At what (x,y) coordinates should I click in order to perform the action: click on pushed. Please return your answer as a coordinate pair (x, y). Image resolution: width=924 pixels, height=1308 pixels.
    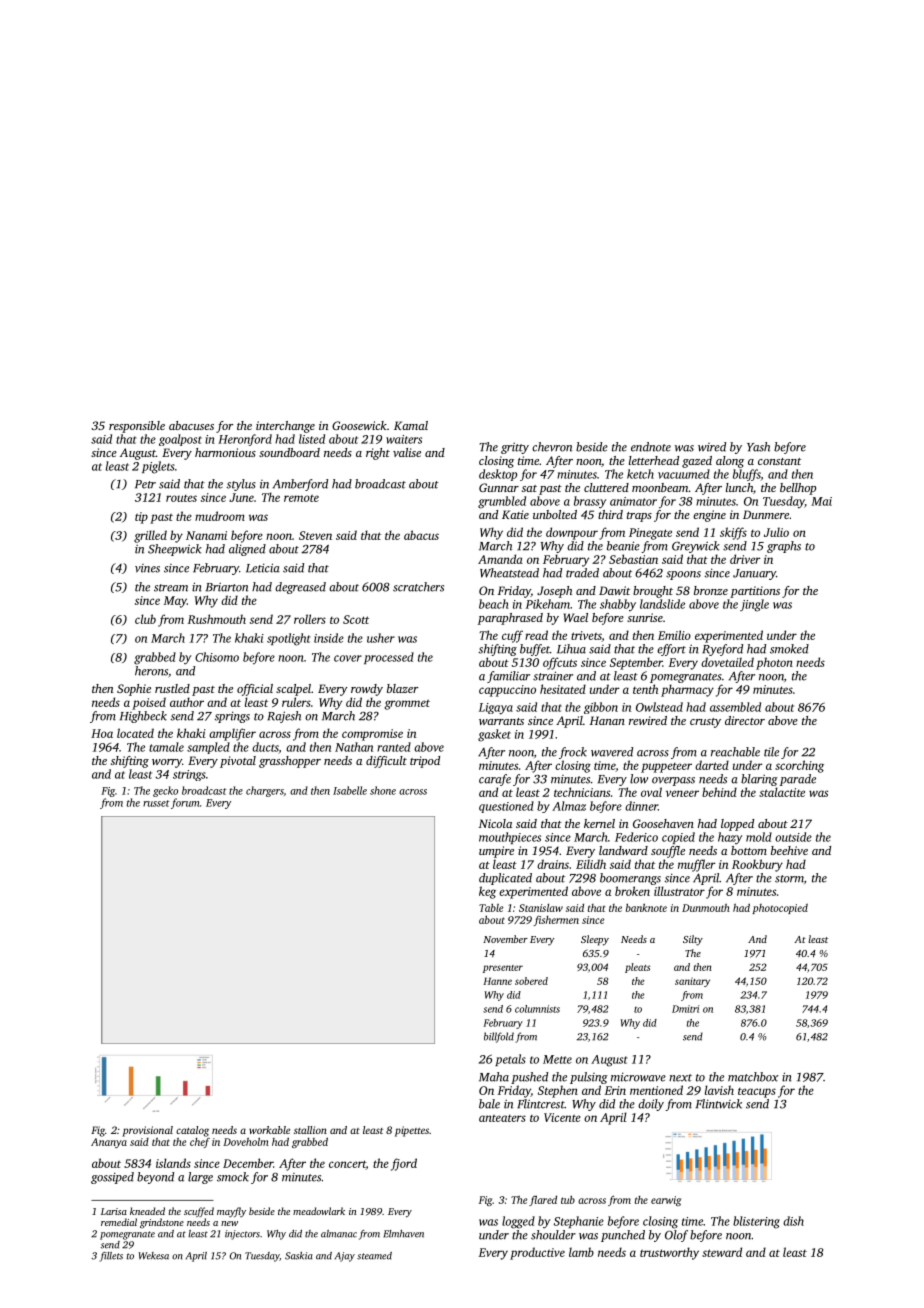
    Looking at the image, I should click on (529, 1078).
